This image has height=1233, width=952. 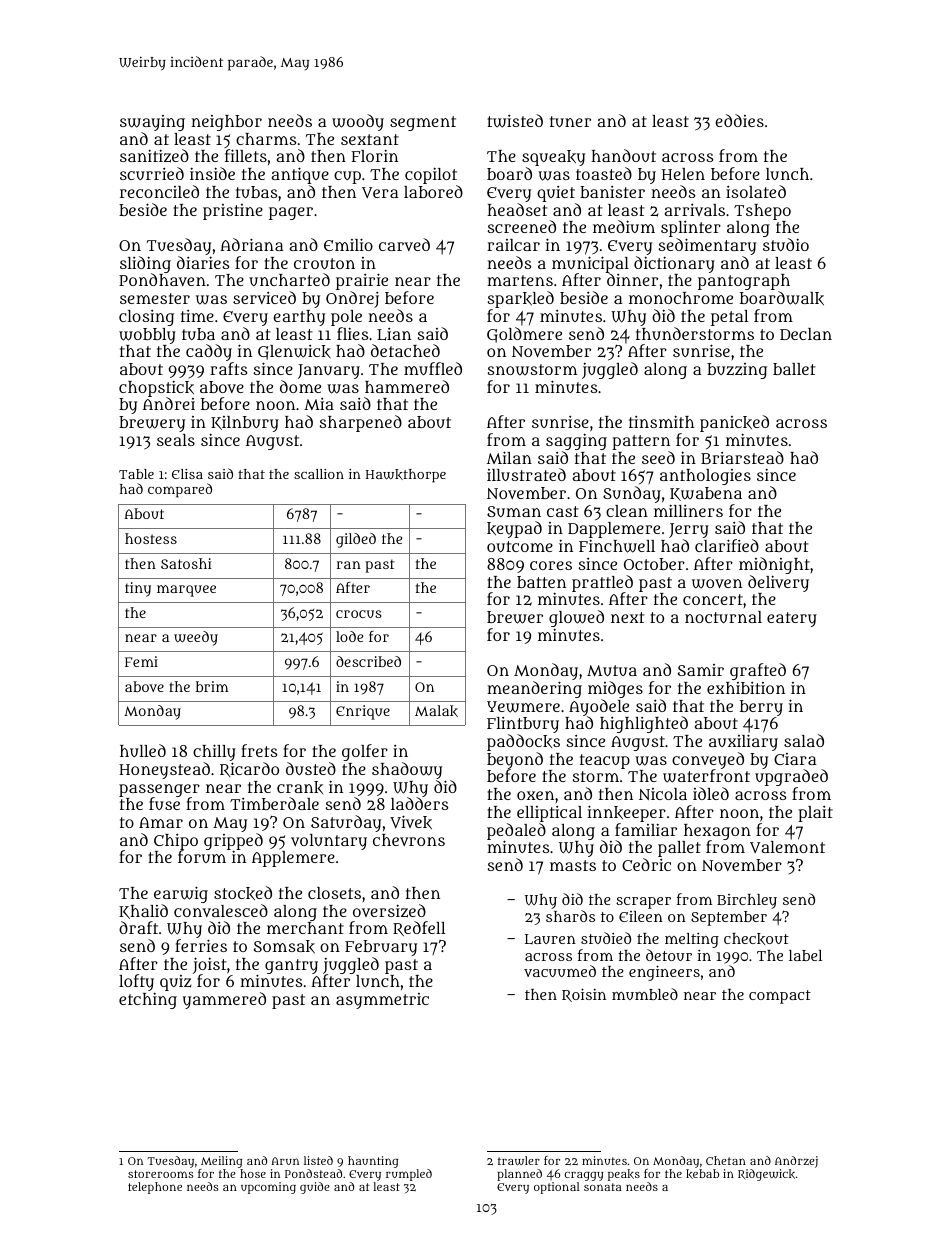 I want to click on twisted, so click(x=515, y=121).
